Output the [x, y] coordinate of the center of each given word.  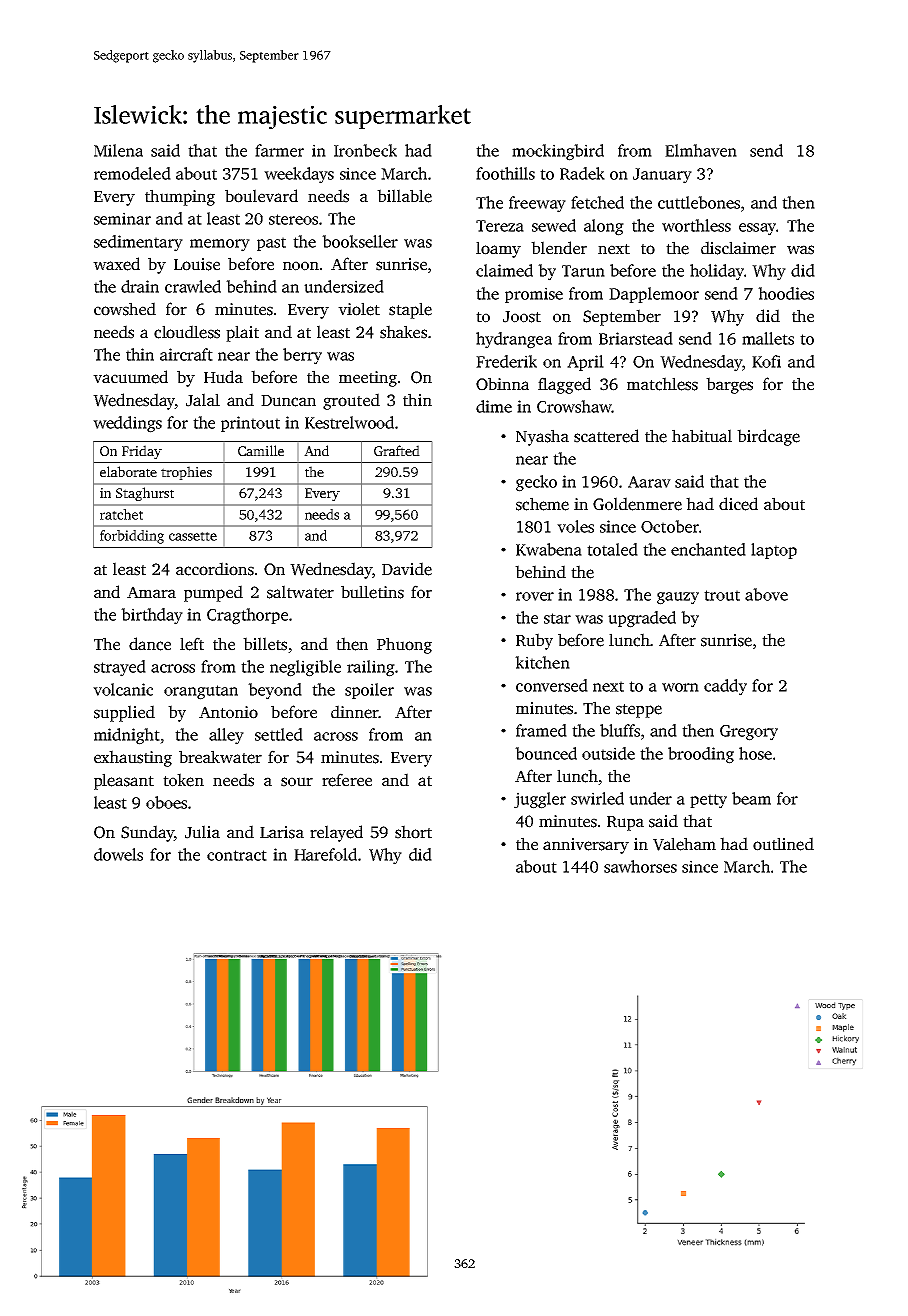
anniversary [586, 846]
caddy [725, 687]
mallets [768, 338]
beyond [275, 691]
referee [347, 780]
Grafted [397, 450]
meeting [368, 379]
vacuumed [130, 377]
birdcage [768, 437]
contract [237, 855]
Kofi [766, 361]
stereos [293, 219]
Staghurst [145, 494]
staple [410, 310]
